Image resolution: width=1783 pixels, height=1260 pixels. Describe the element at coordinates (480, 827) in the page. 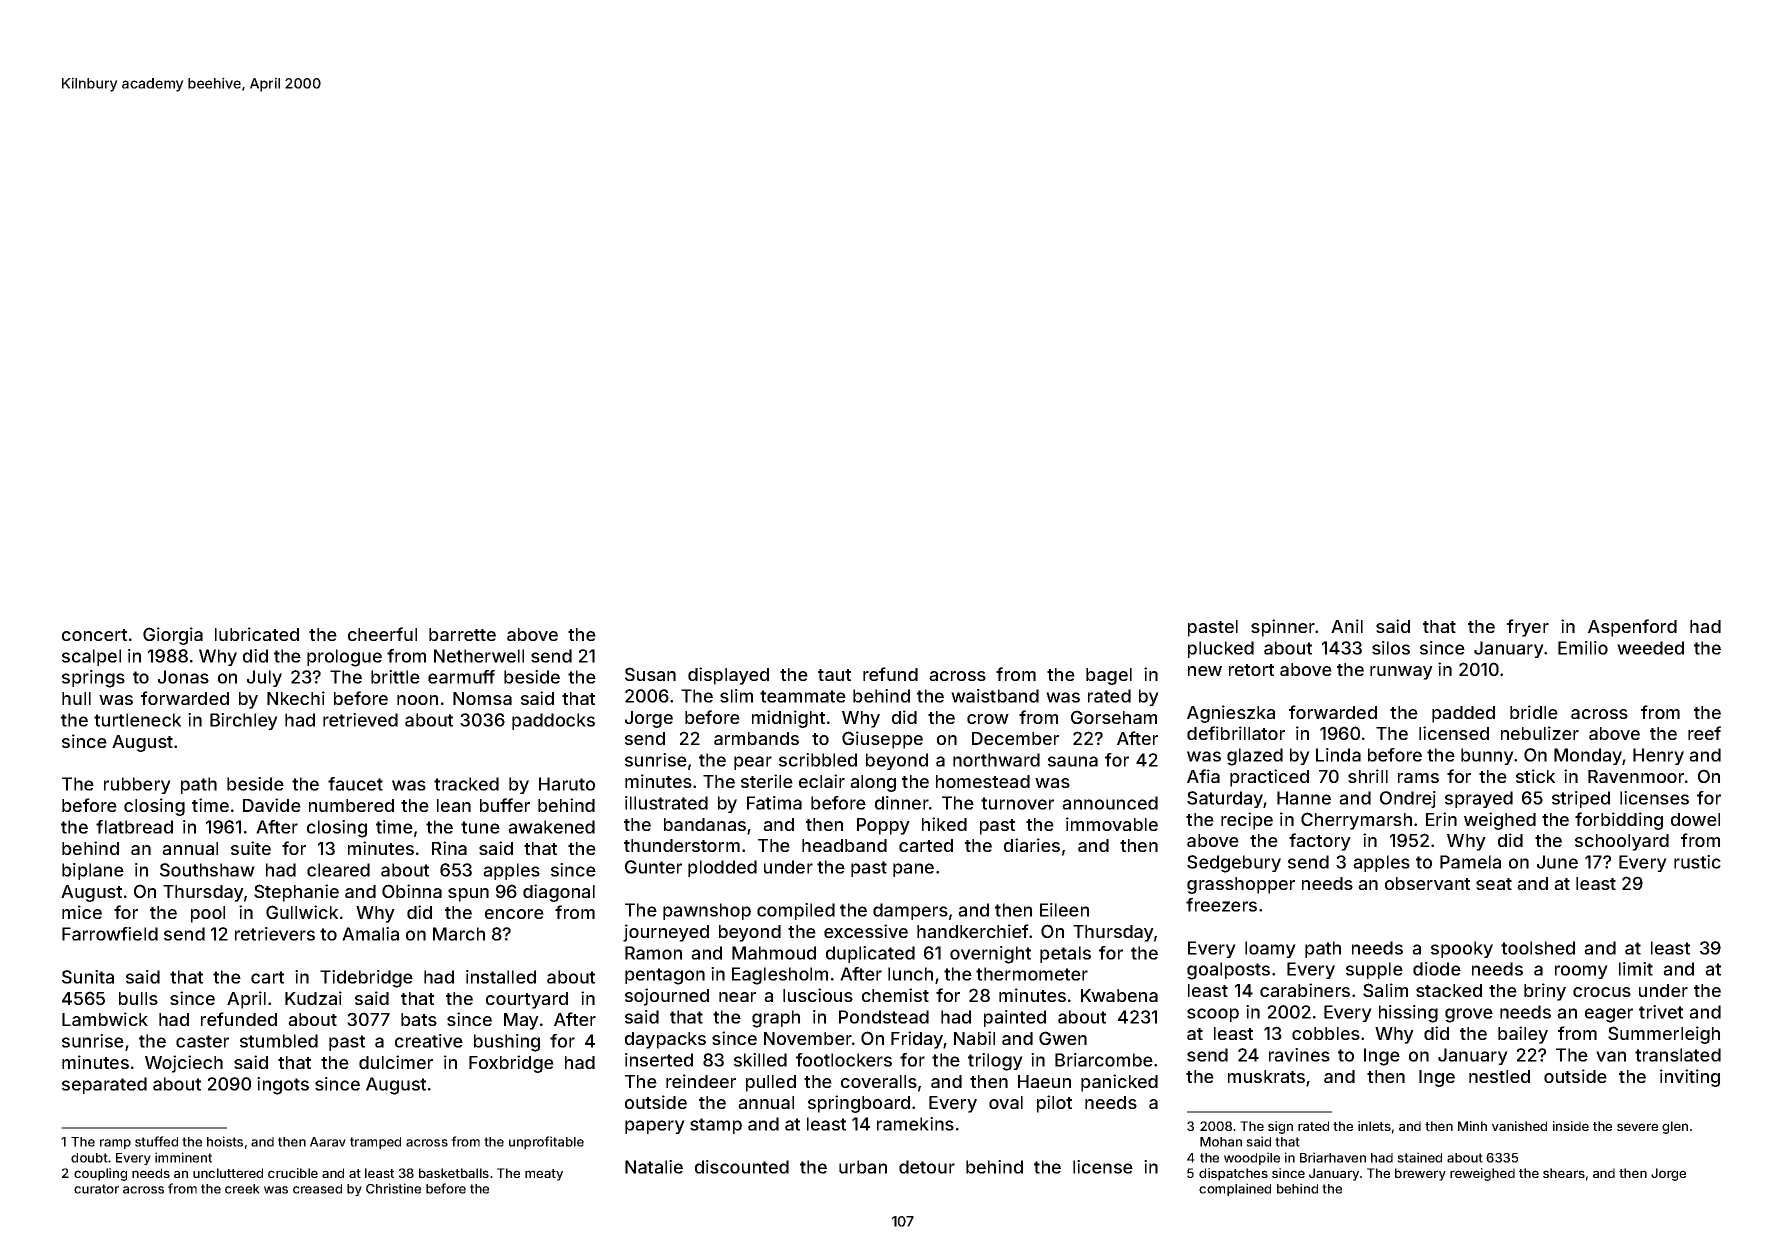

I see `tune` at that location.
